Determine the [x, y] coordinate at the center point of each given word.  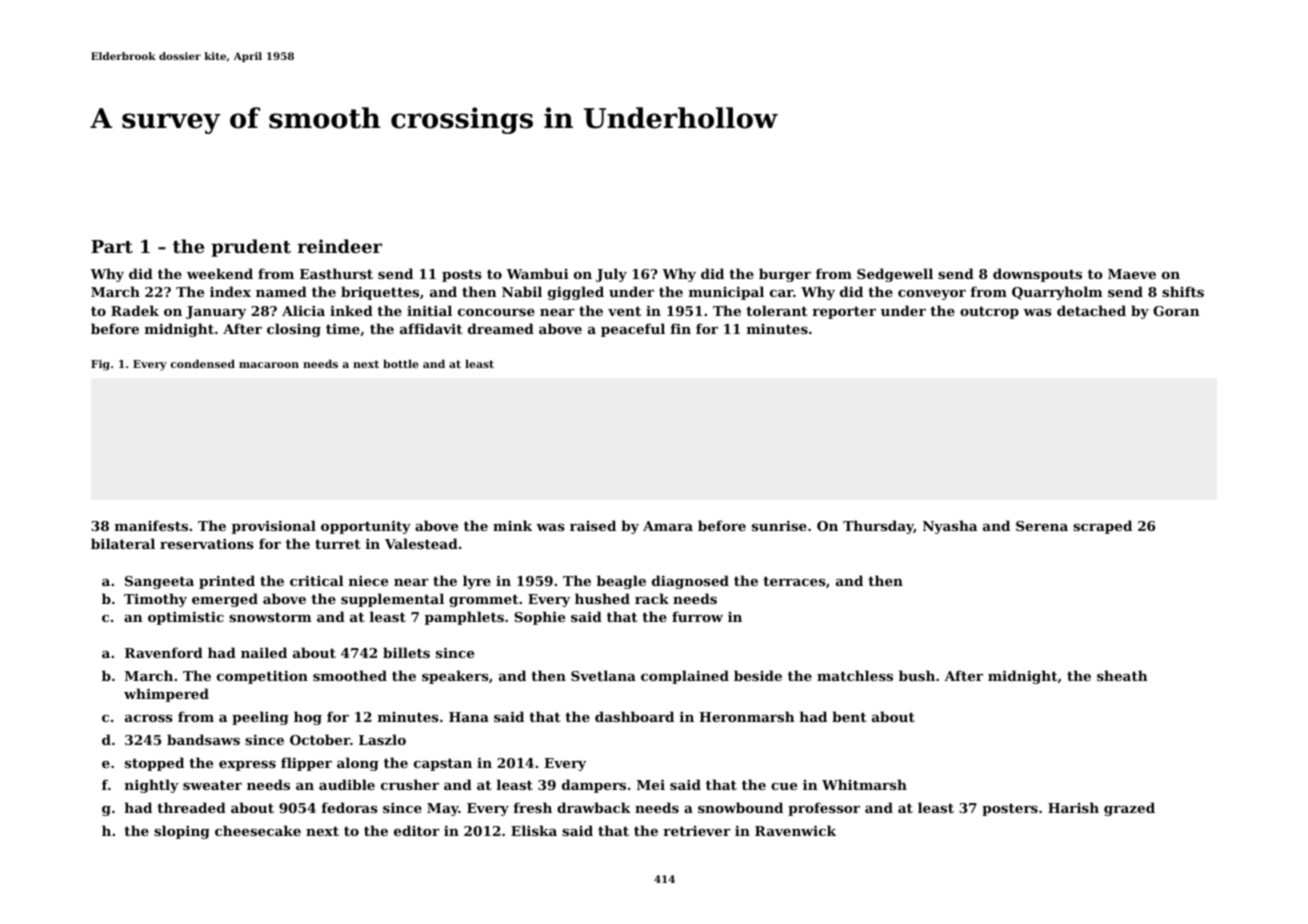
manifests [151, 525]
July [611, 275]
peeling [260, 718]
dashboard [634, 716]
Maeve [1132, 274]
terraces [794, 581]
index [230, 291]
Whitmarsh [864, 784]
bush [917, 675]
